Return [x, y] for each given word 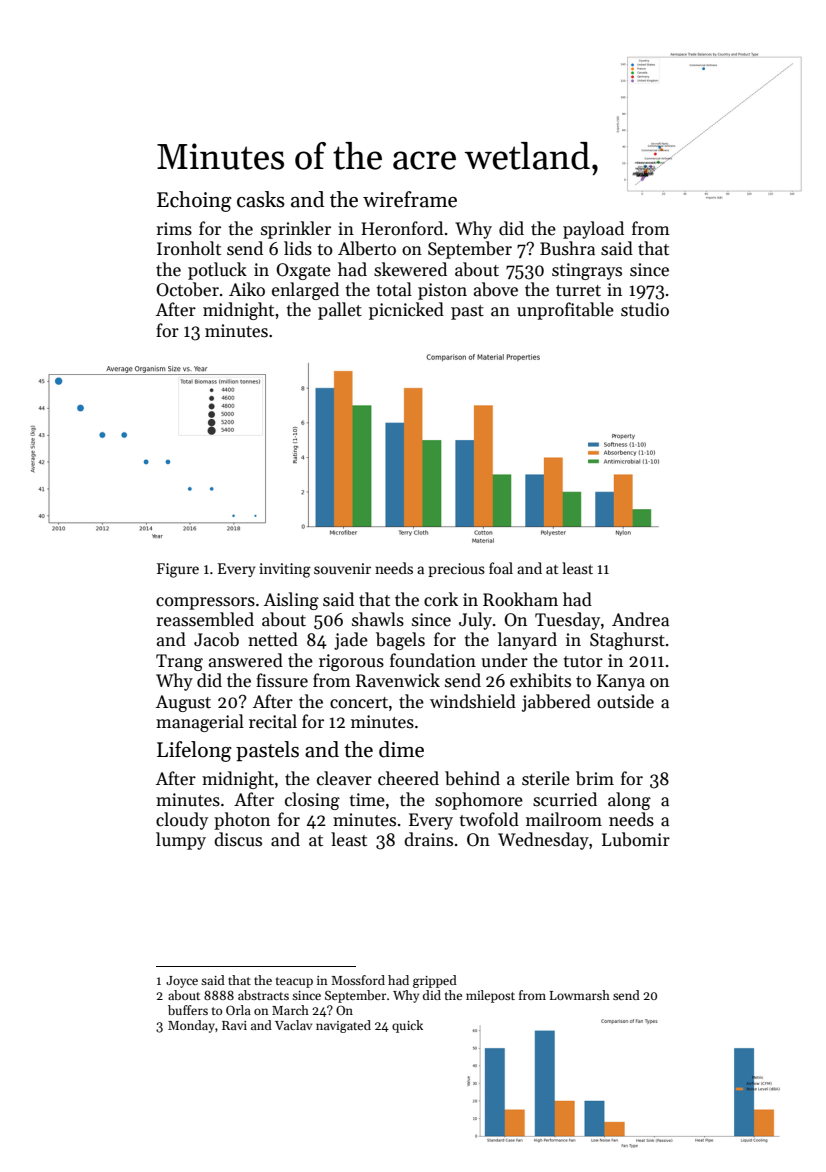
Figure [178, 570]
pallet [340, 311]
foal [501, 568]
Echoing [194, 201]
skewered [410, 269]
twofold [489, 819]
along [629, 801]
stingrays [587, 271]
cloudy [182, 821]
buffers [188, 1010]
